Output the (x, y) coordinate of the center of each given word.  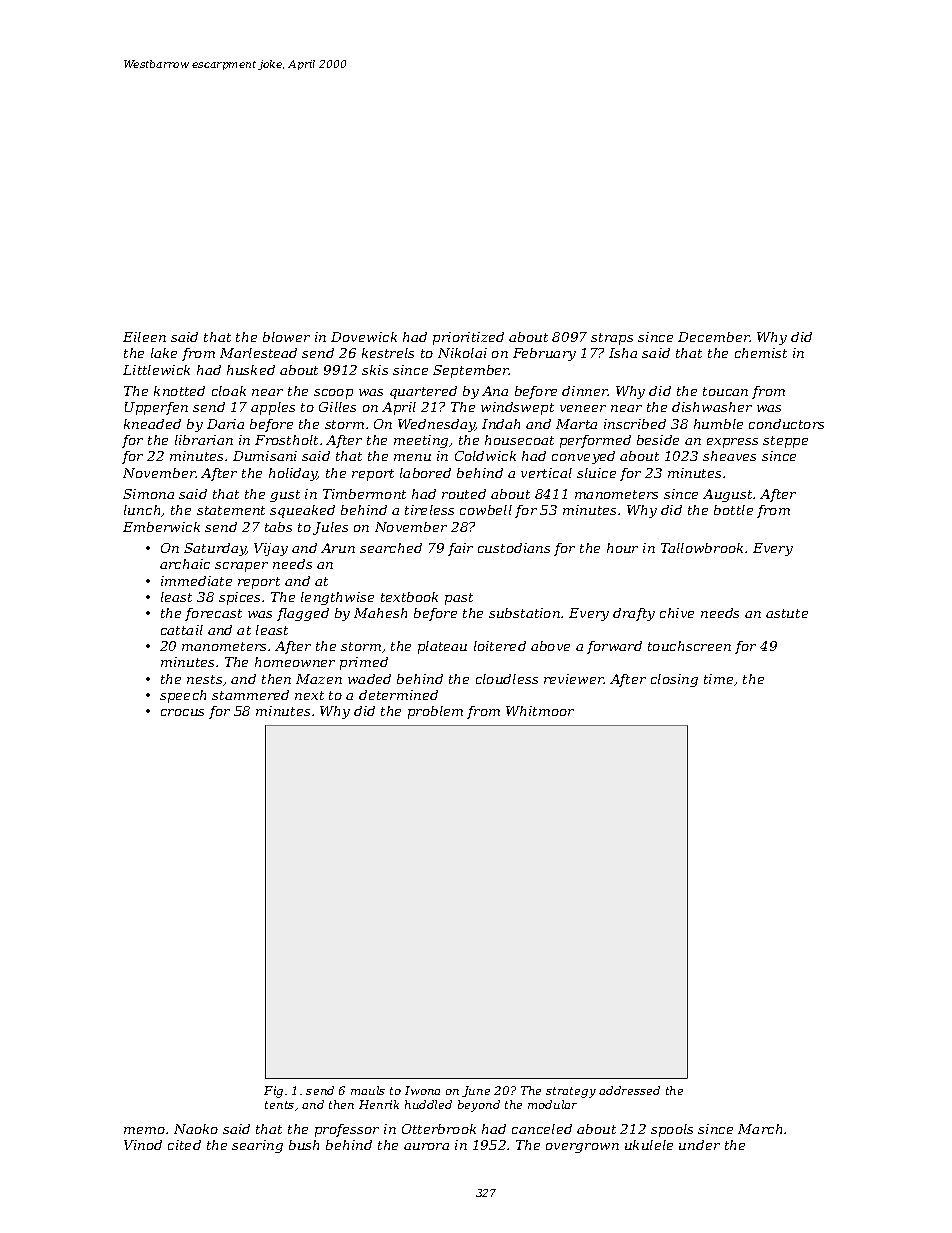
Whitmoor (540, 711)
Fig (273, 1092)
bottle (733, 510)
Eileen (144, 337)
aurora (426, 1146)
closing (674, 680)
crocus (182, 712)
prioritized (468, 338)
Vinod (143, 1145)
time (718, 679)
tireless (429, 510)
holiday (293, 474)
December (714, 337)
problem (435, 712)
